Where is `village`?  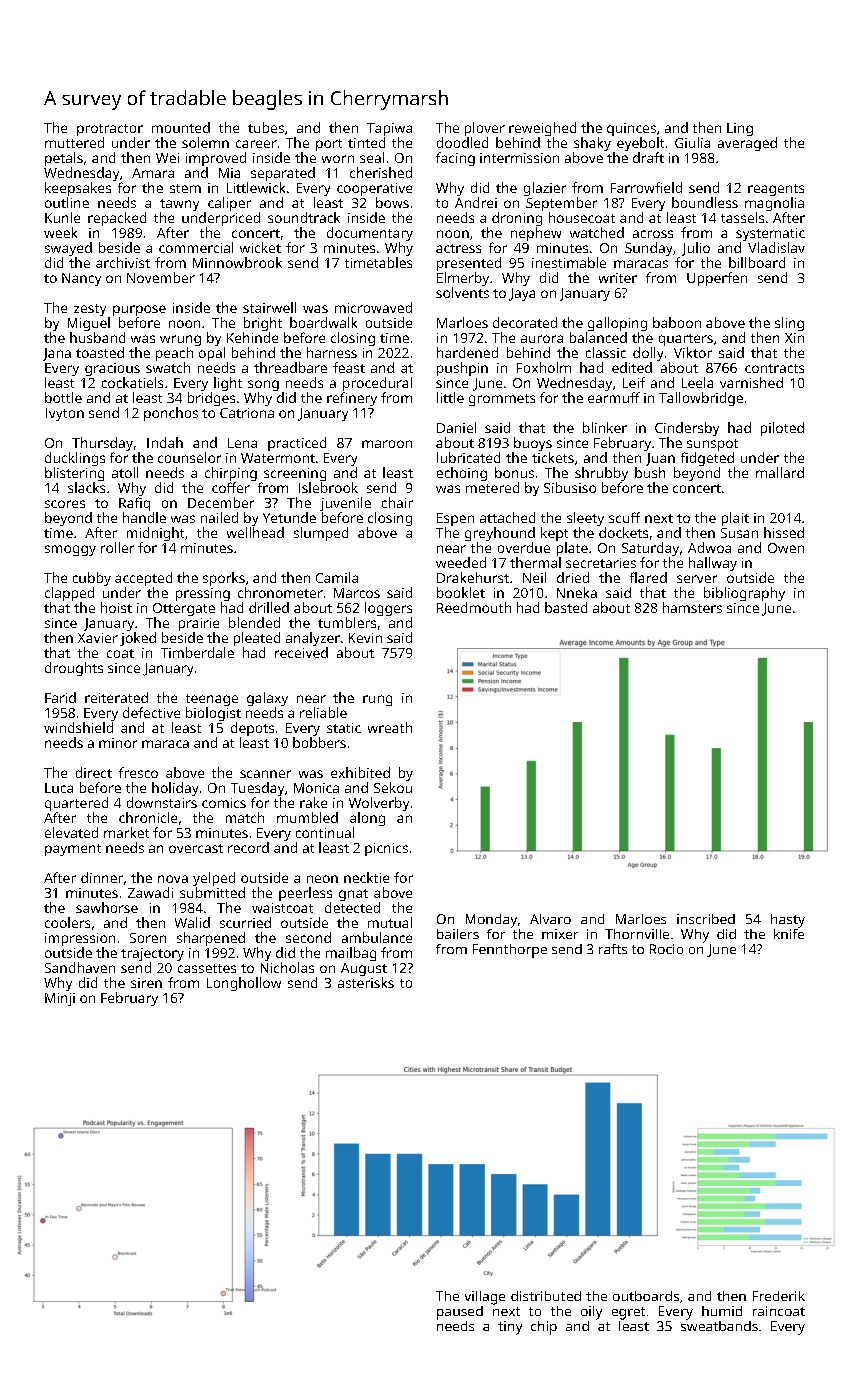 village is located at coordinates (485, 1298).
